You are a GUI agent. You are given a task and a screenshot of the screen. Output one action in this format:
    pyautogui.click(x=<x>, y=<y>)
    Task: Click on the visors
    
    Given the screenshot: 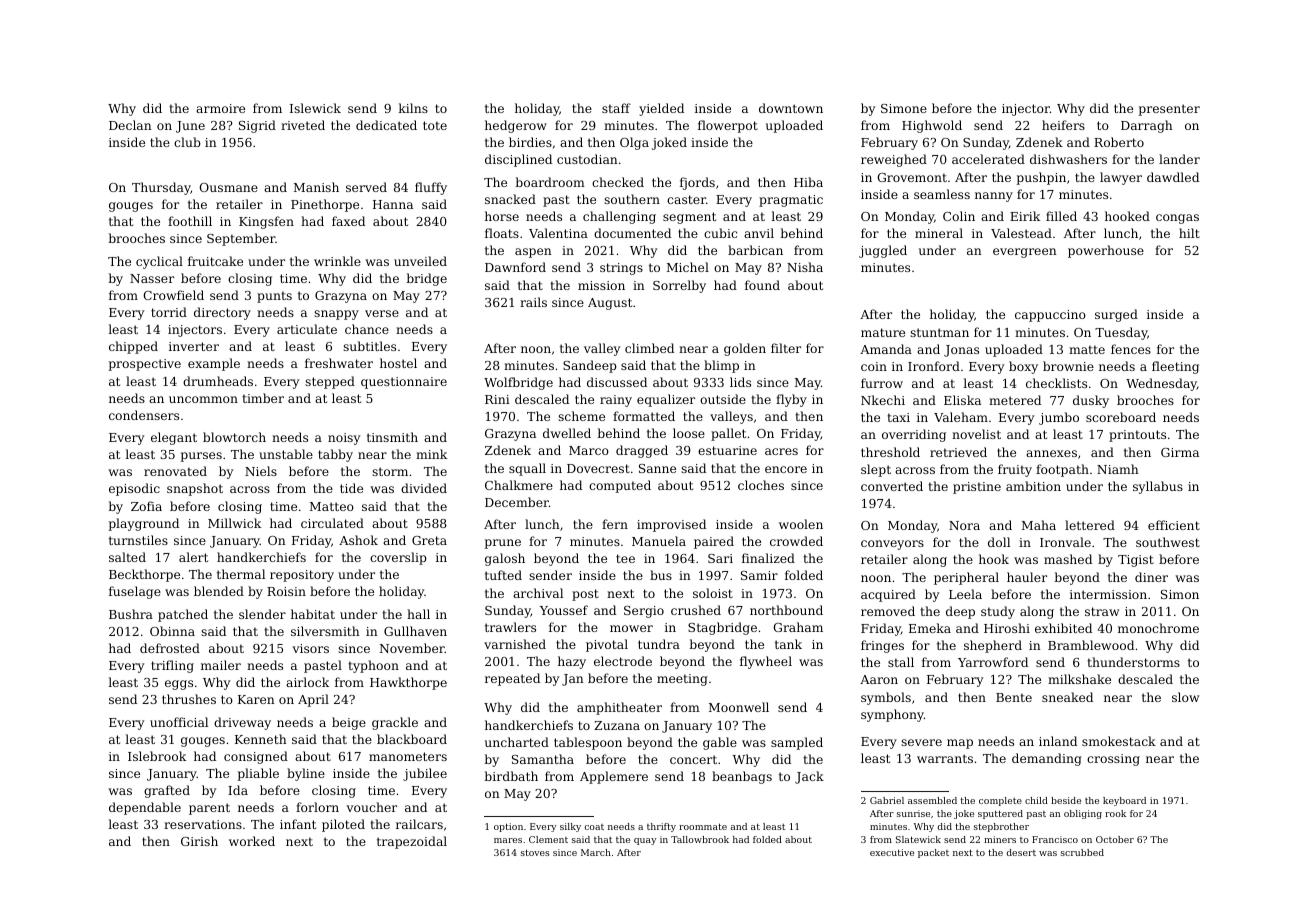 What is the action you would take?
    pyautogui.click(x=311, y=648)
